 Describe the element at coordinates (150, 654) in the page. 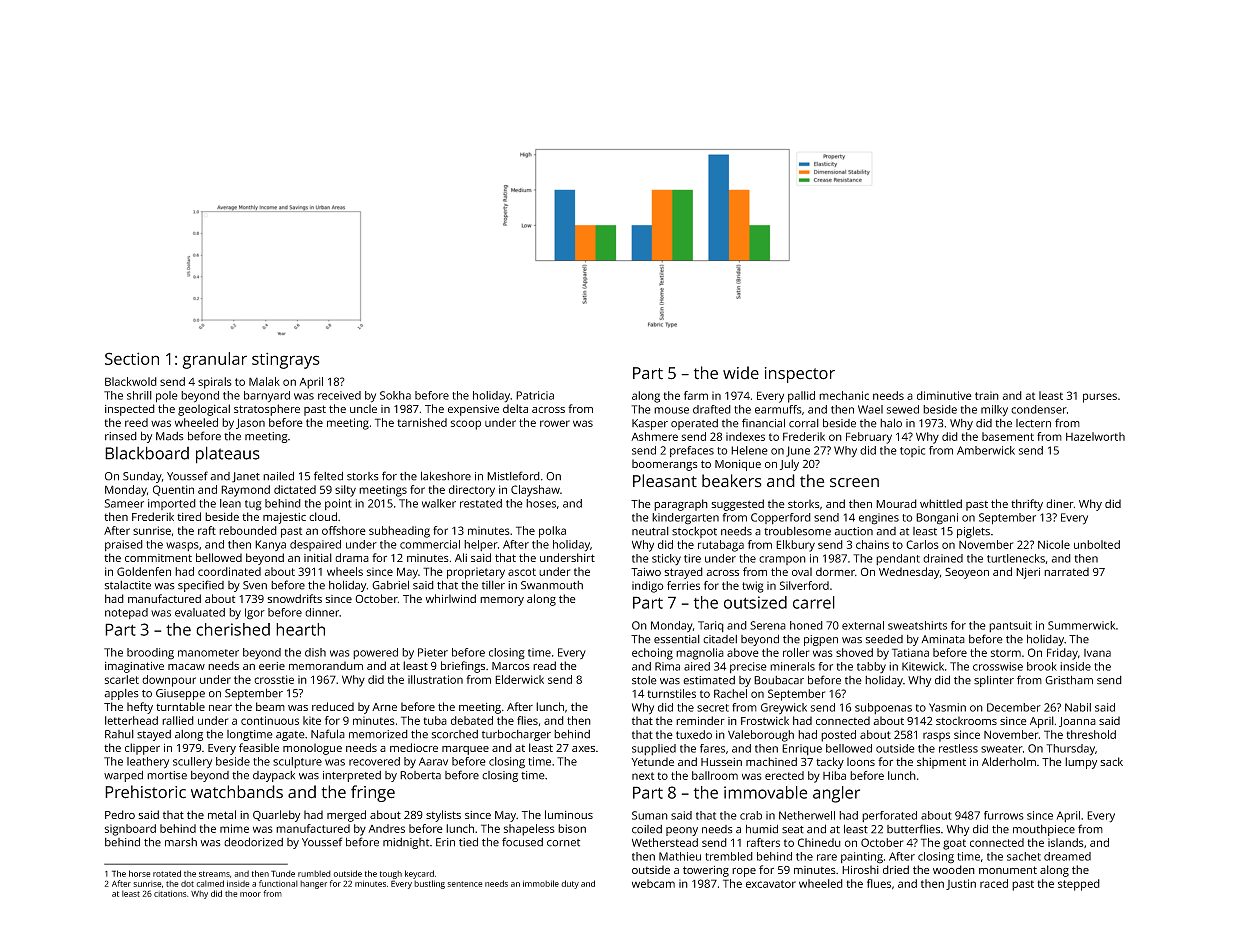

I see `brooding` at that location.
